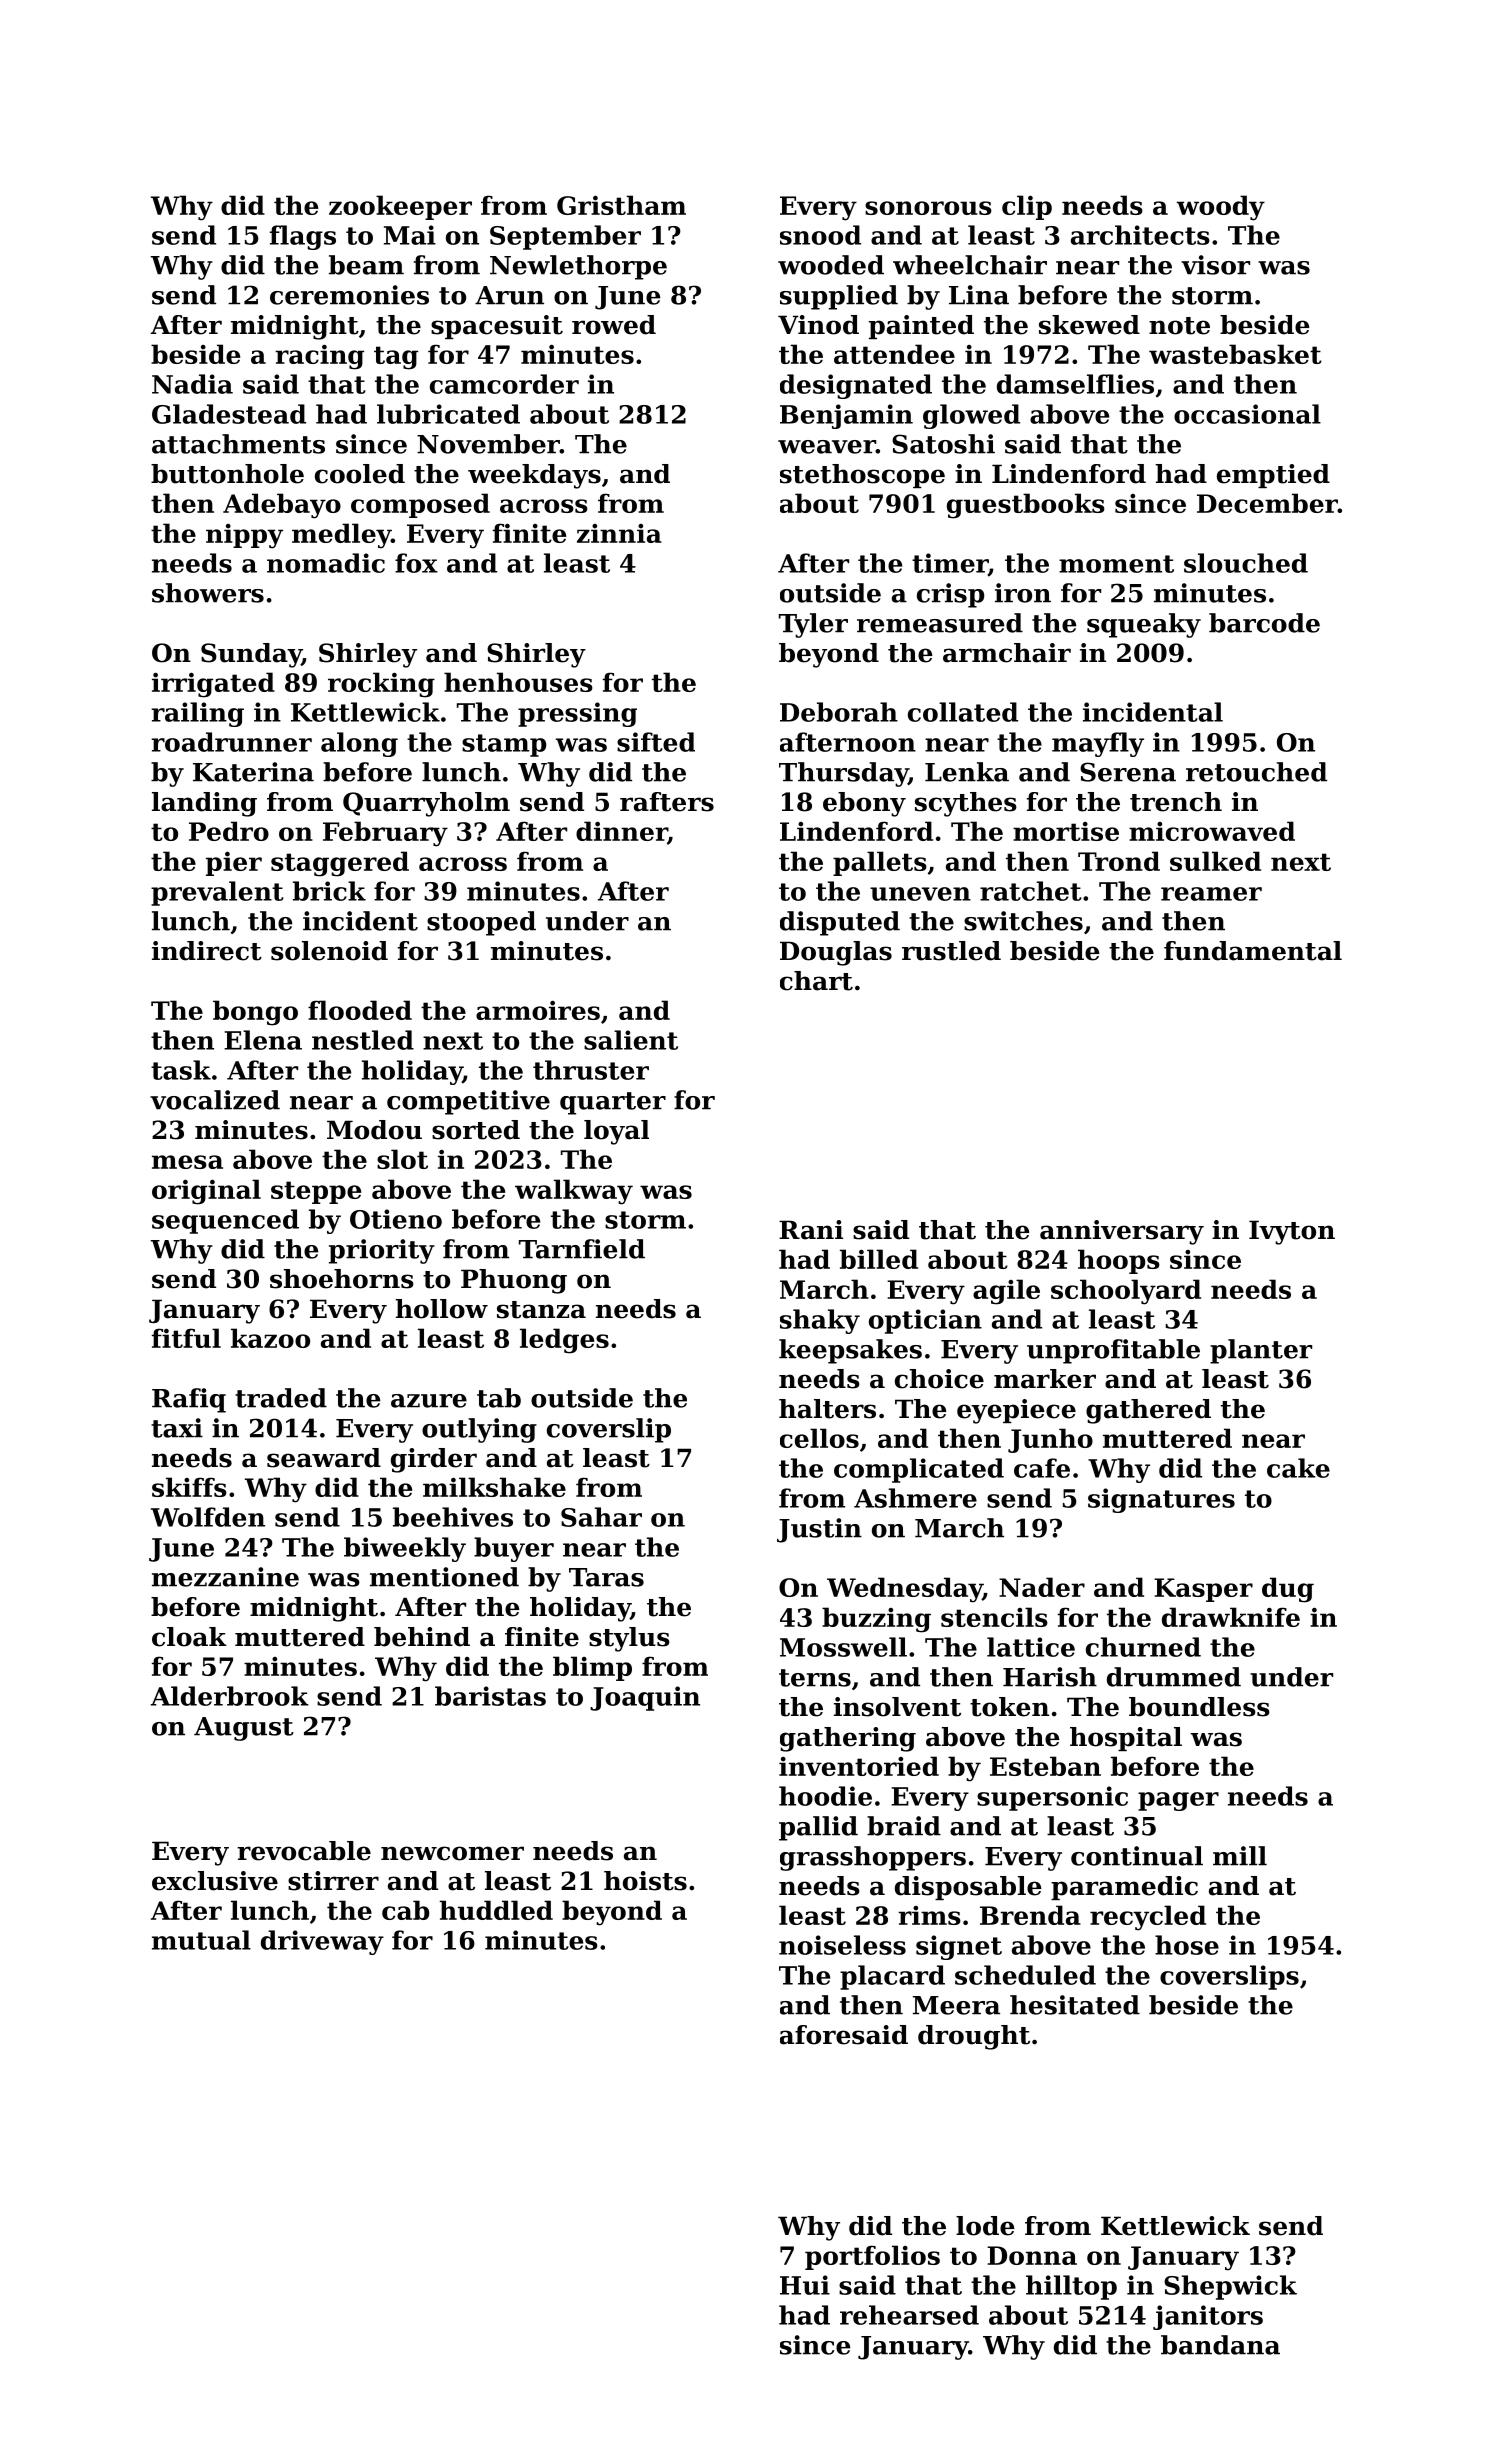 The image size is (1496, 2464). What do you see at coordinates (1288, 1590) in the page?
I see `dug` at bounding box center [1288, 1590].
